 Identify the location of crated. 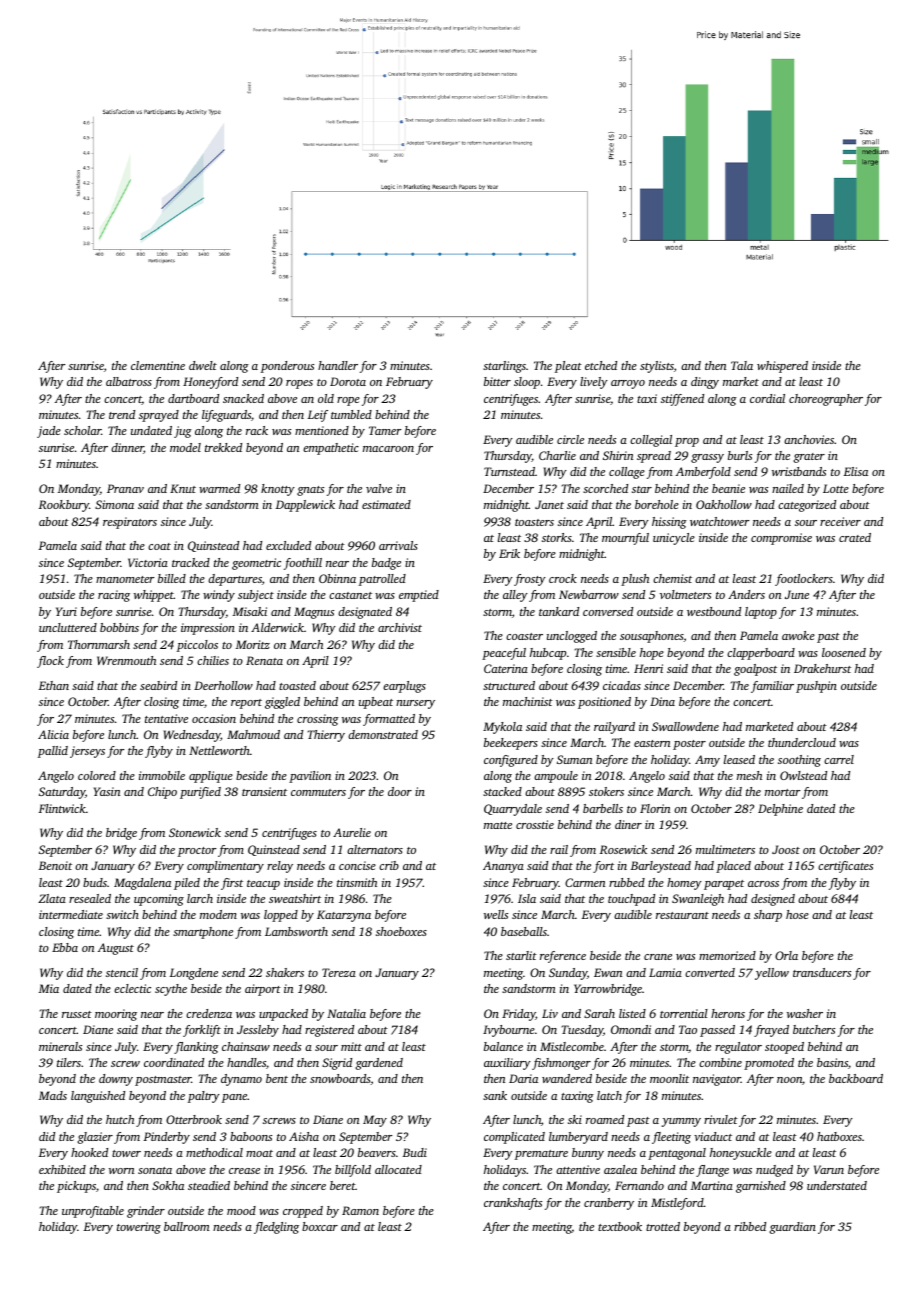
(855, 537).
